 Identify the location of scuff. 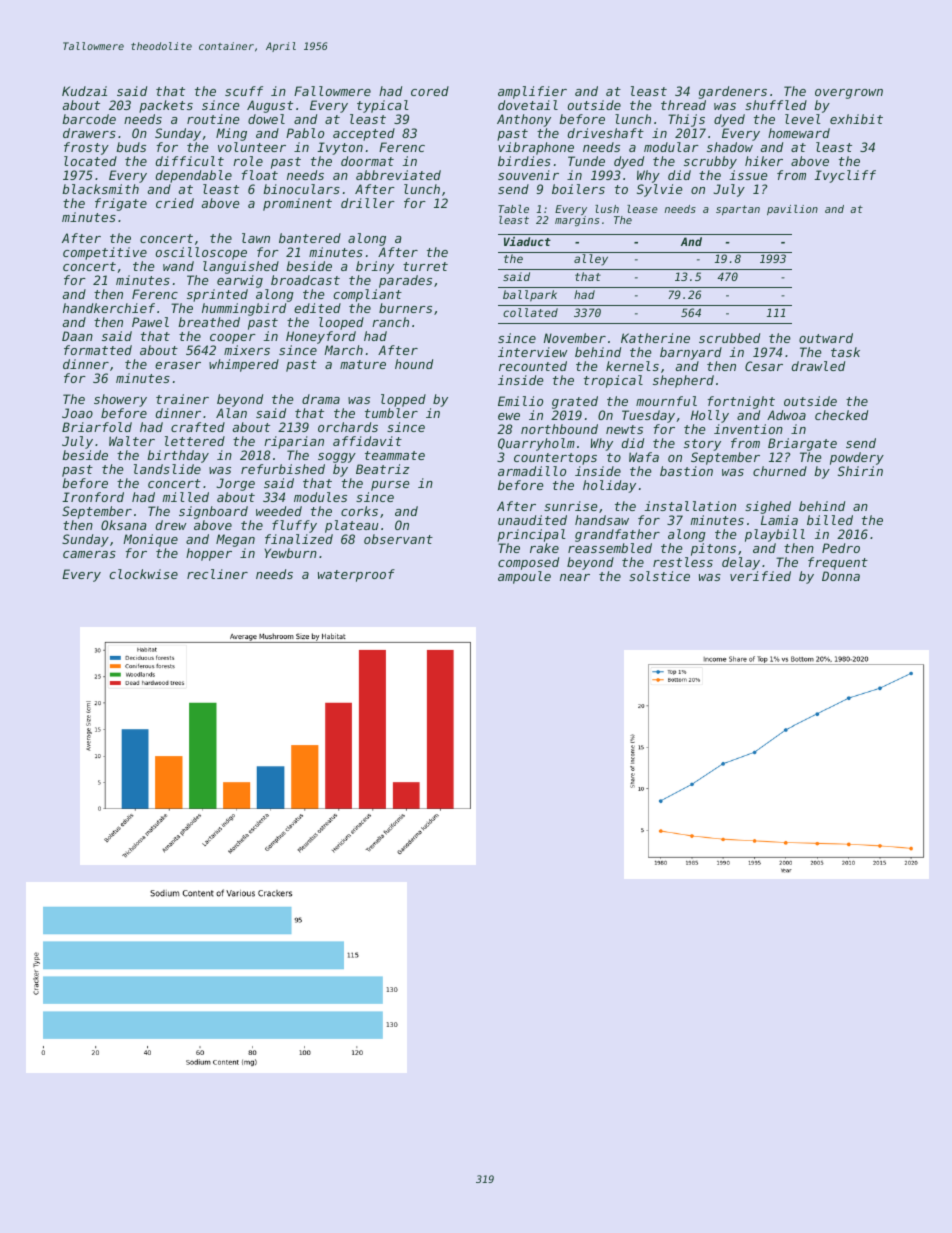
(244, 91).
